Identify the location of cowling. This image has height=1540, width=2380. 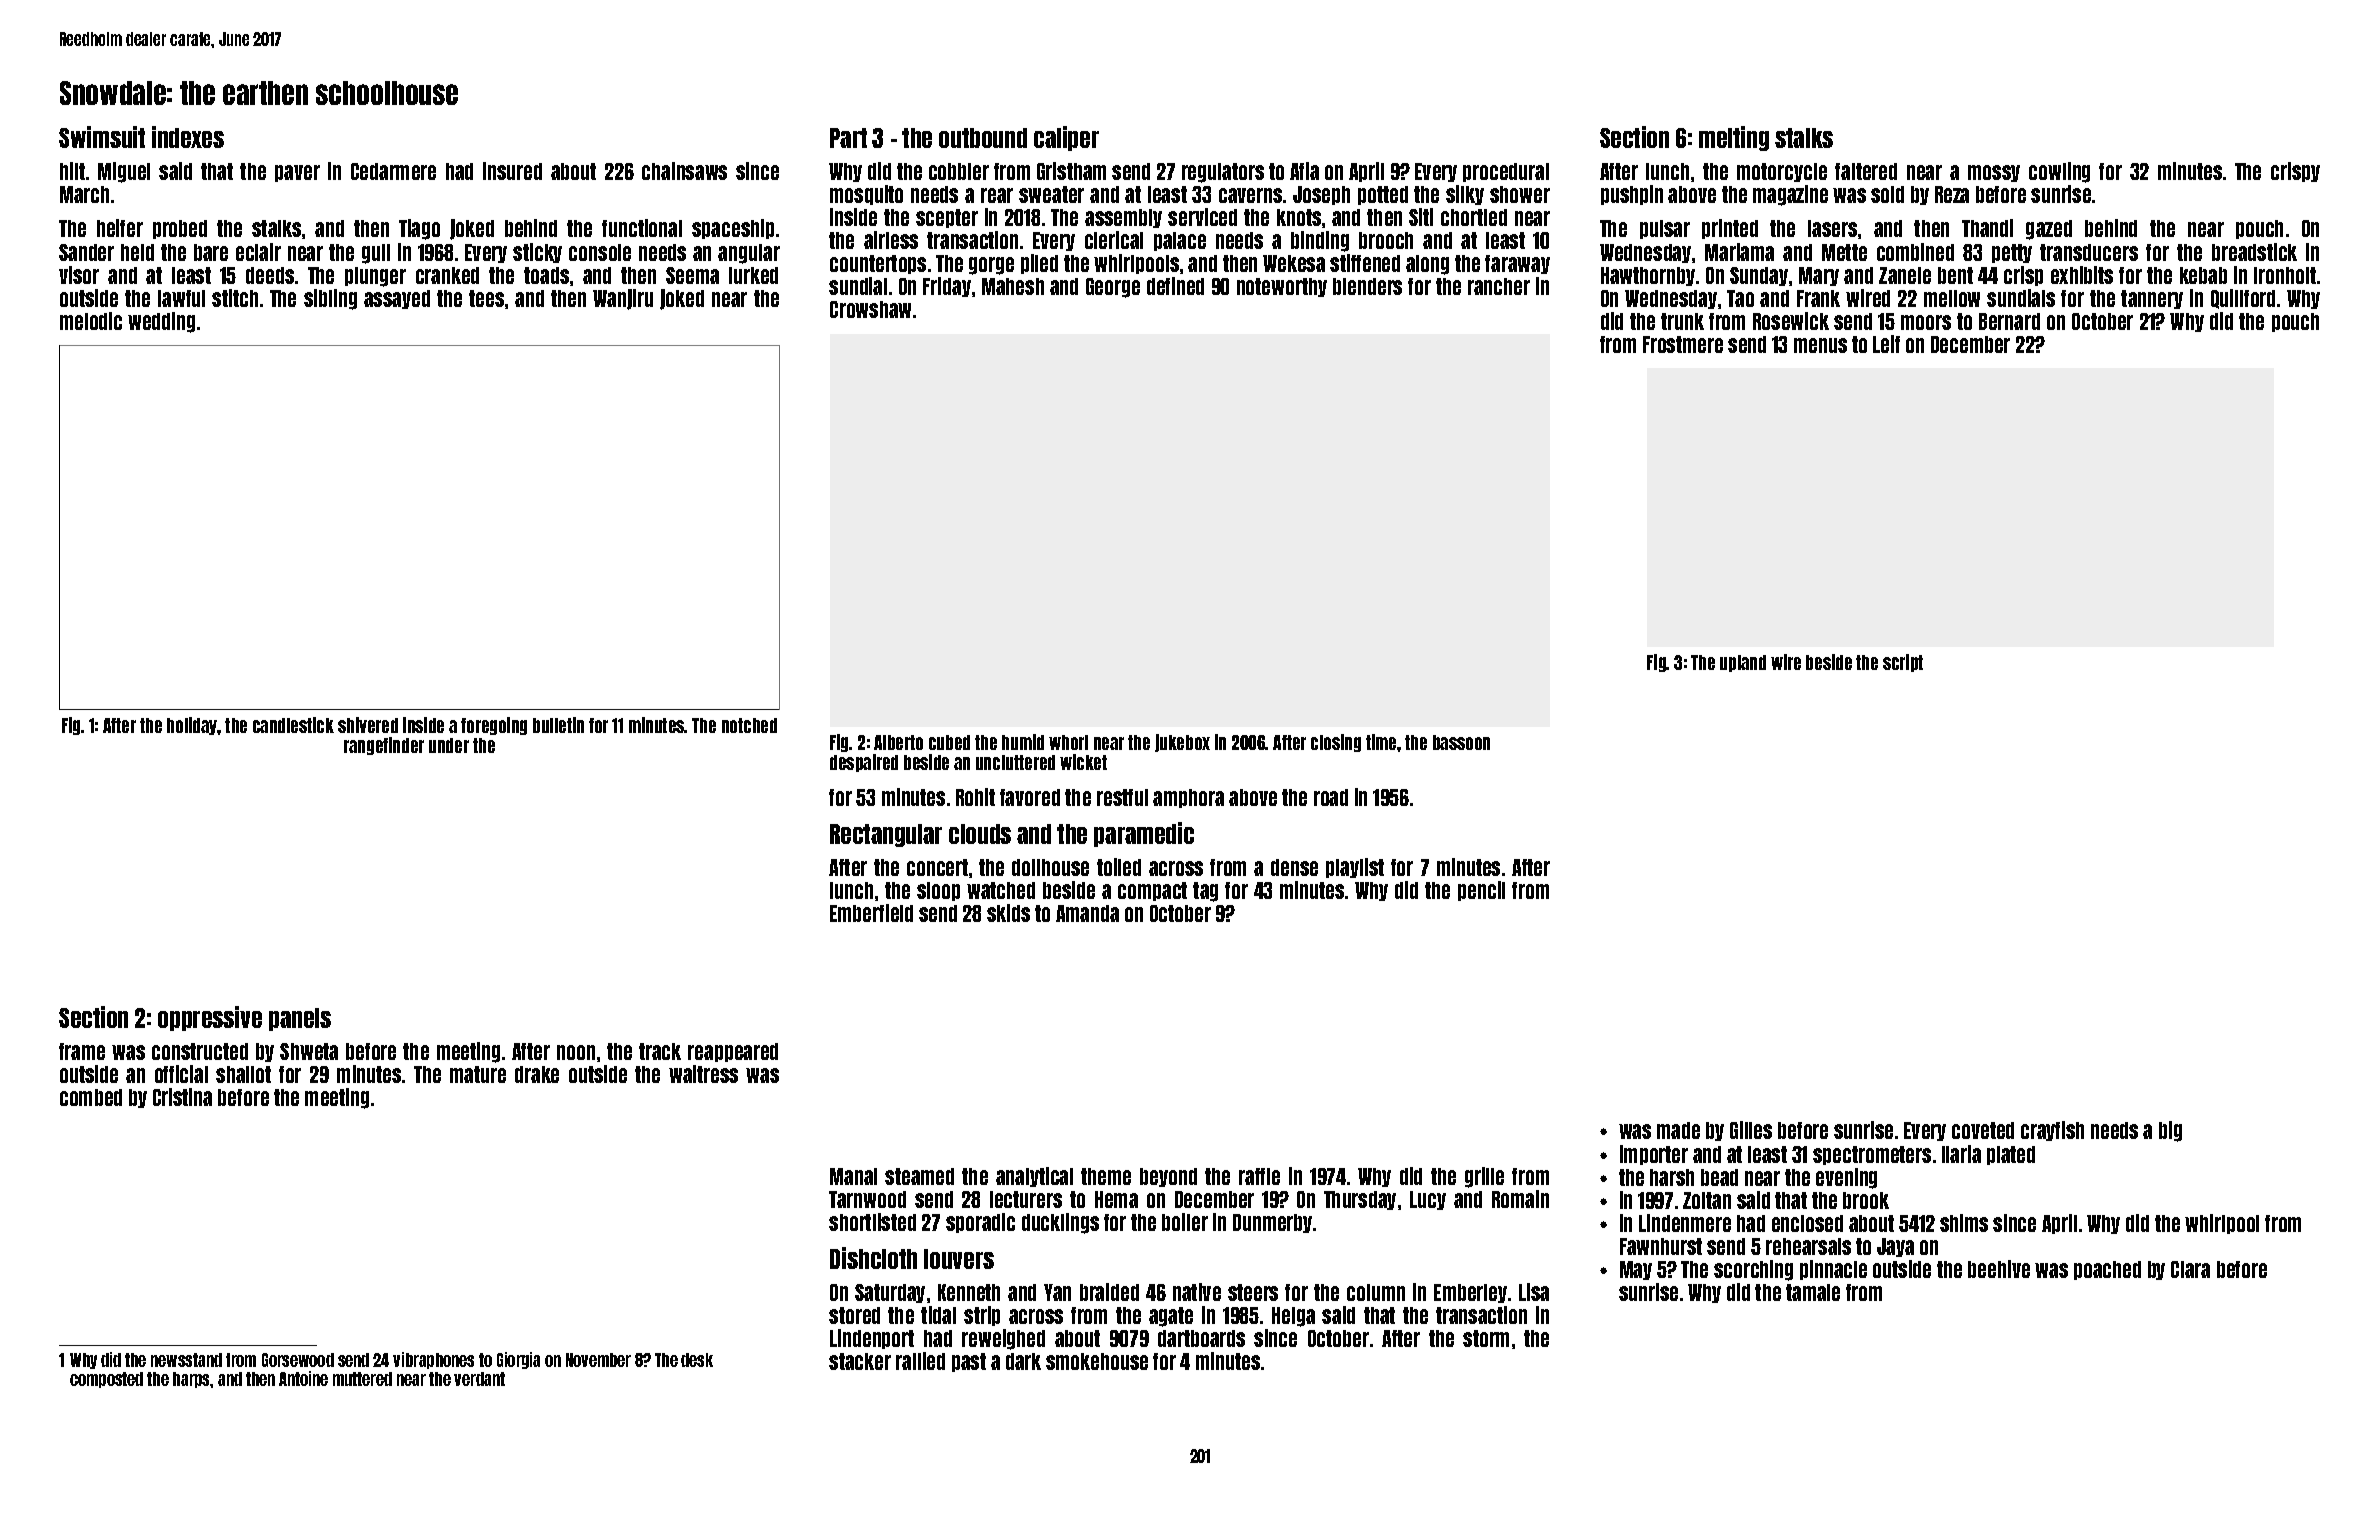
(2059, 172).
